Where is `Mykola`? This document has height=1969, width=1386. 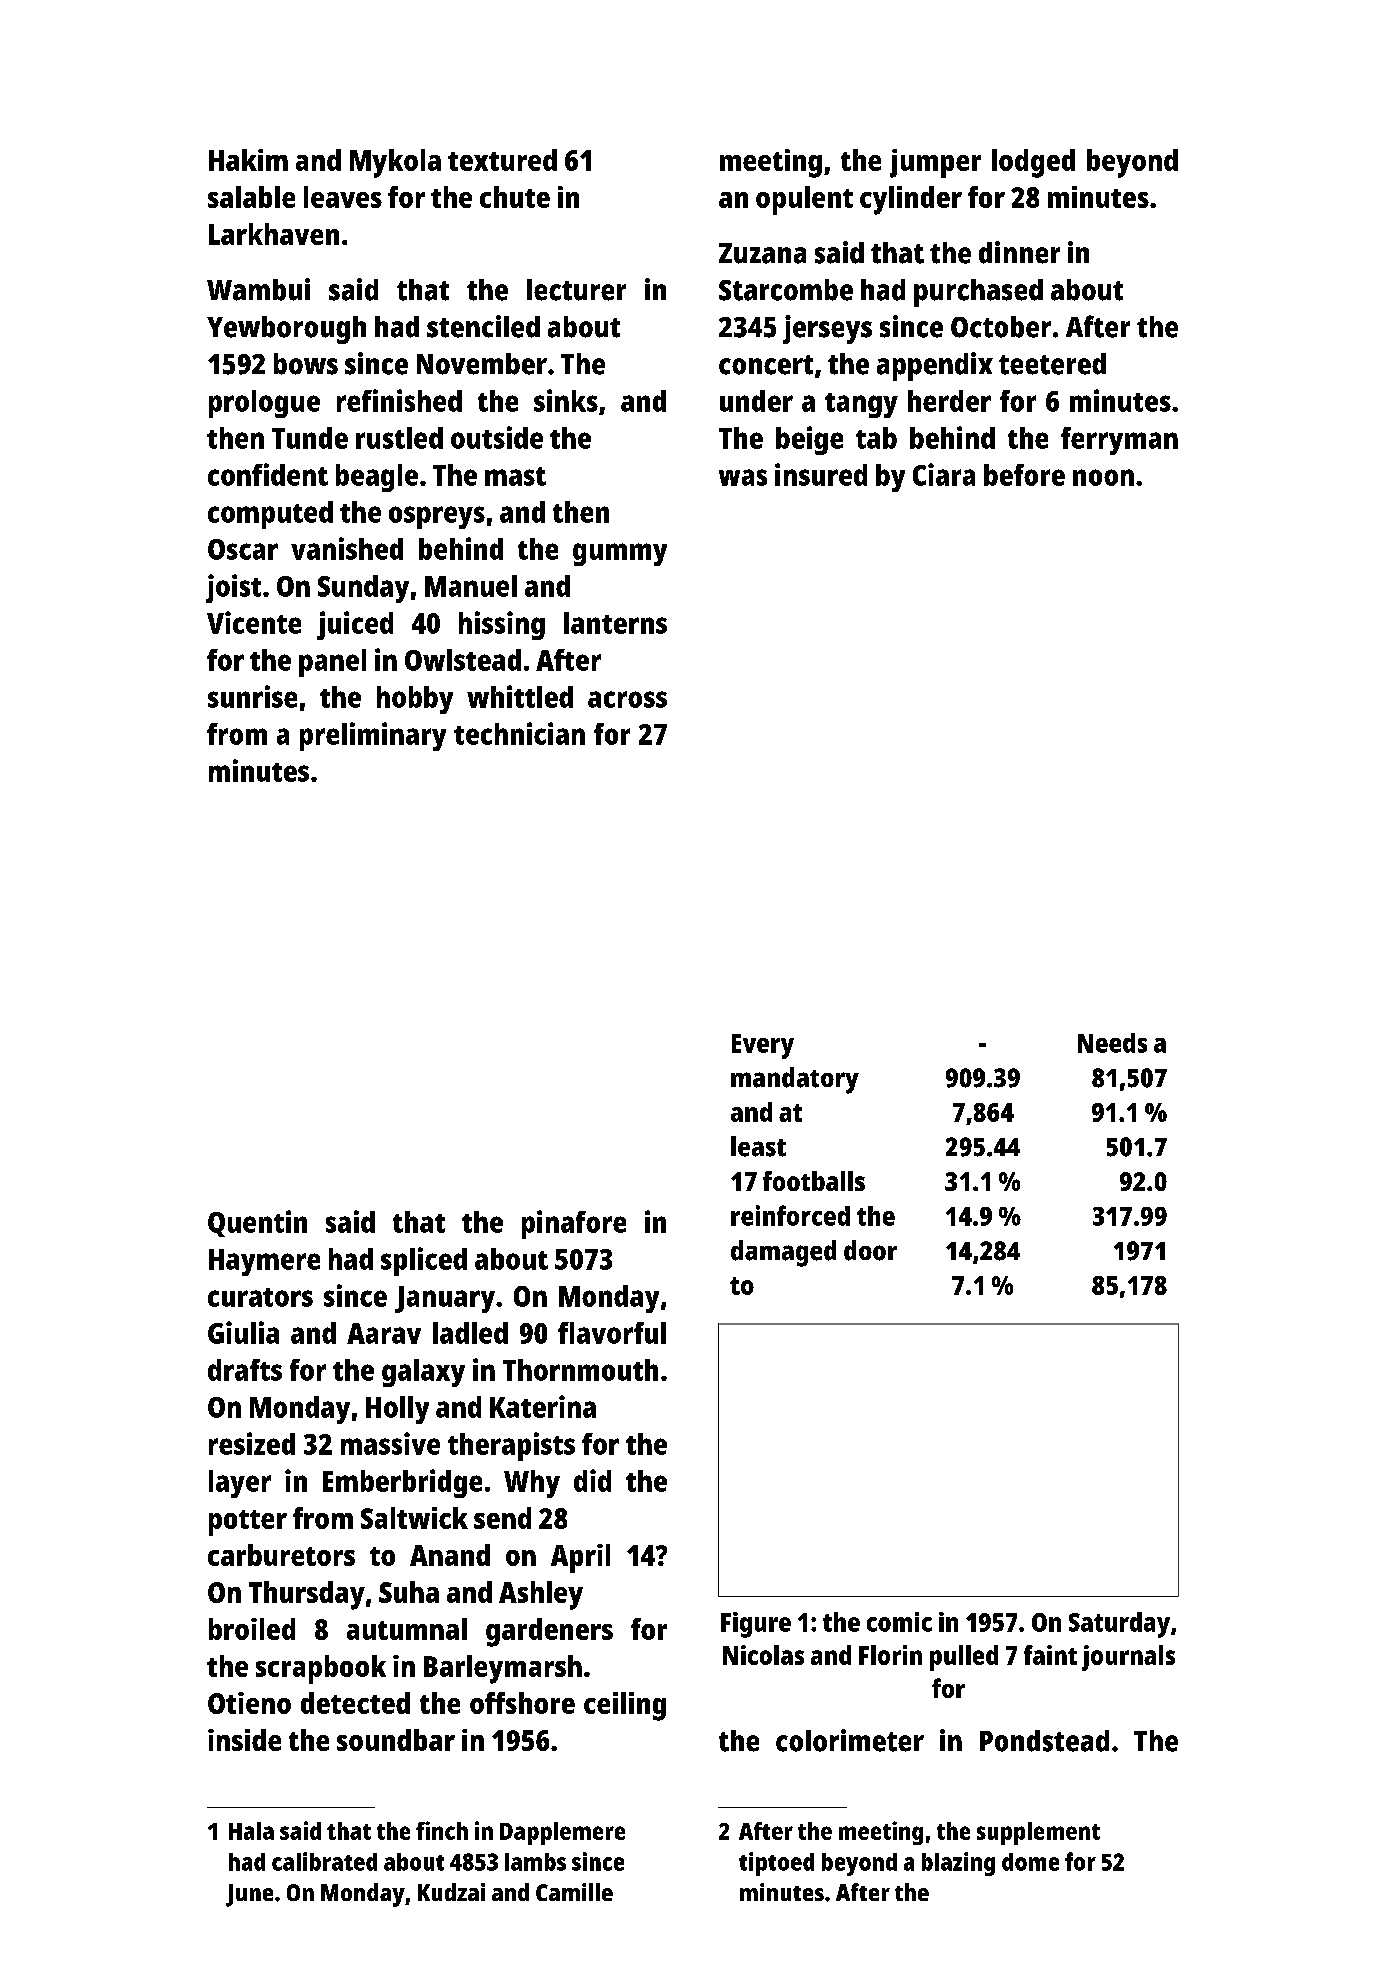 Mykola is located at coordinates (395, 163).
